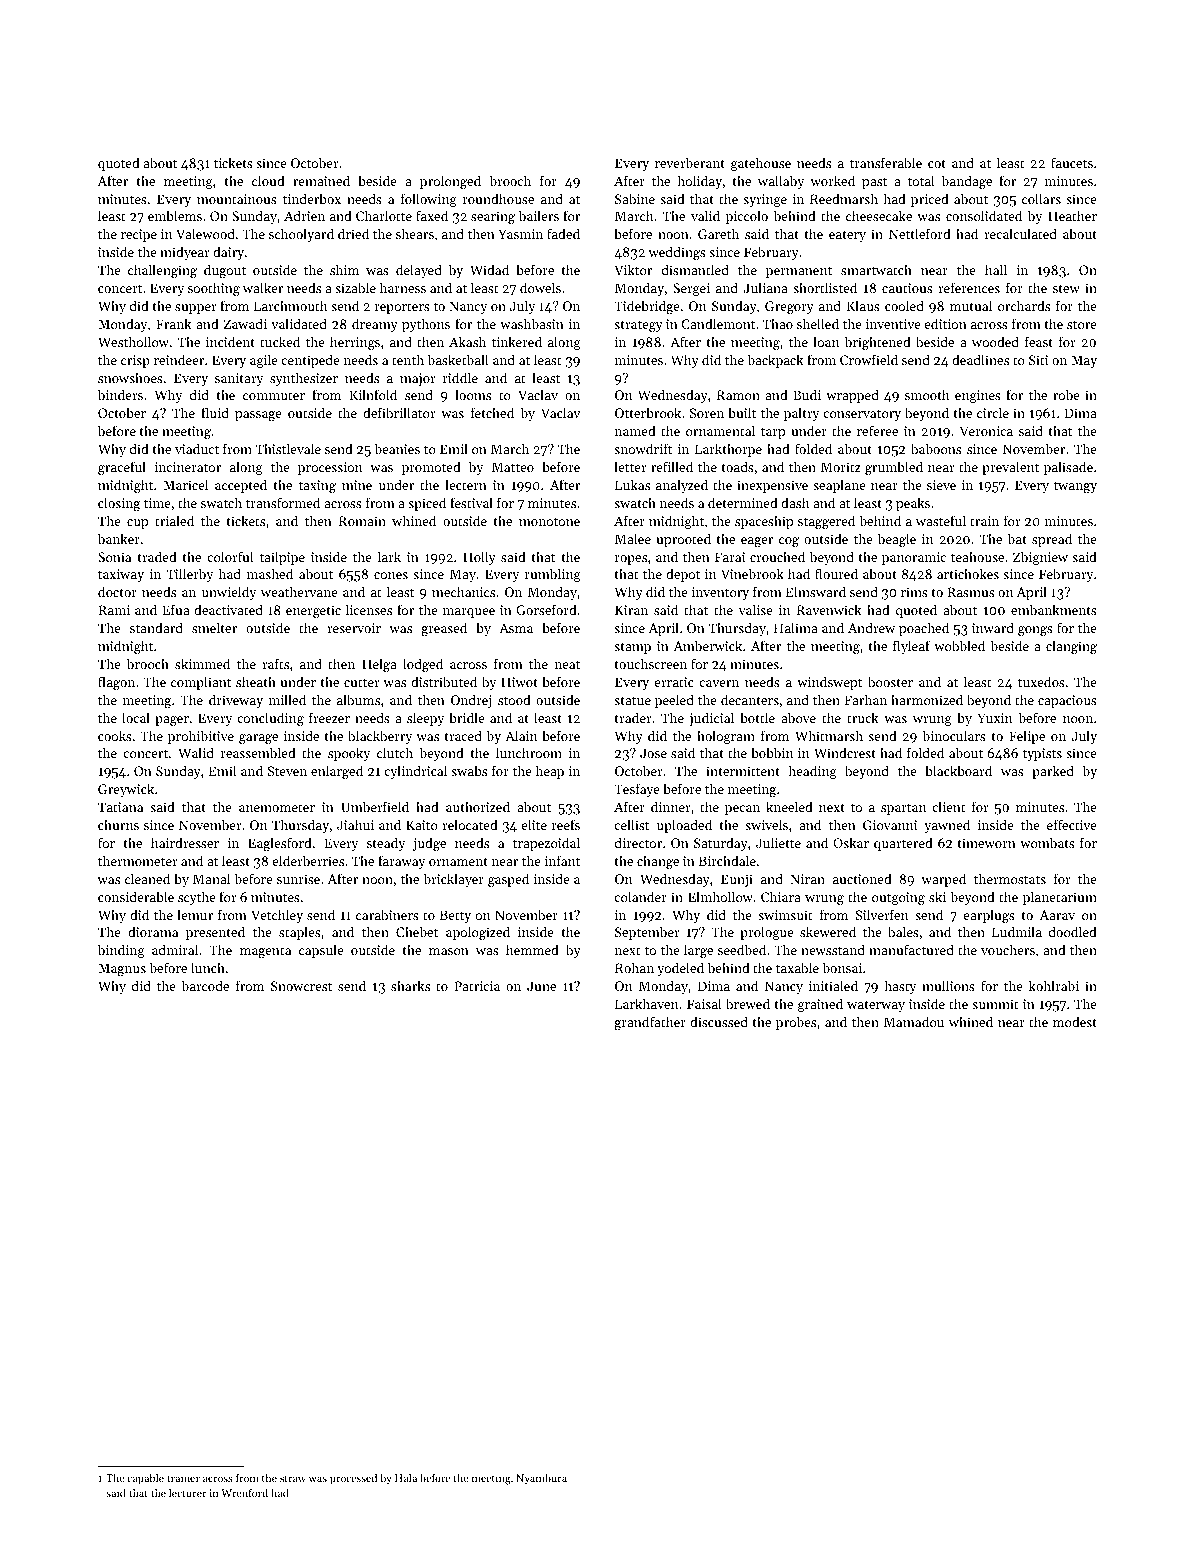 This image has width=1195, height=1546. I want to click on straw, so click(293, 1478).
